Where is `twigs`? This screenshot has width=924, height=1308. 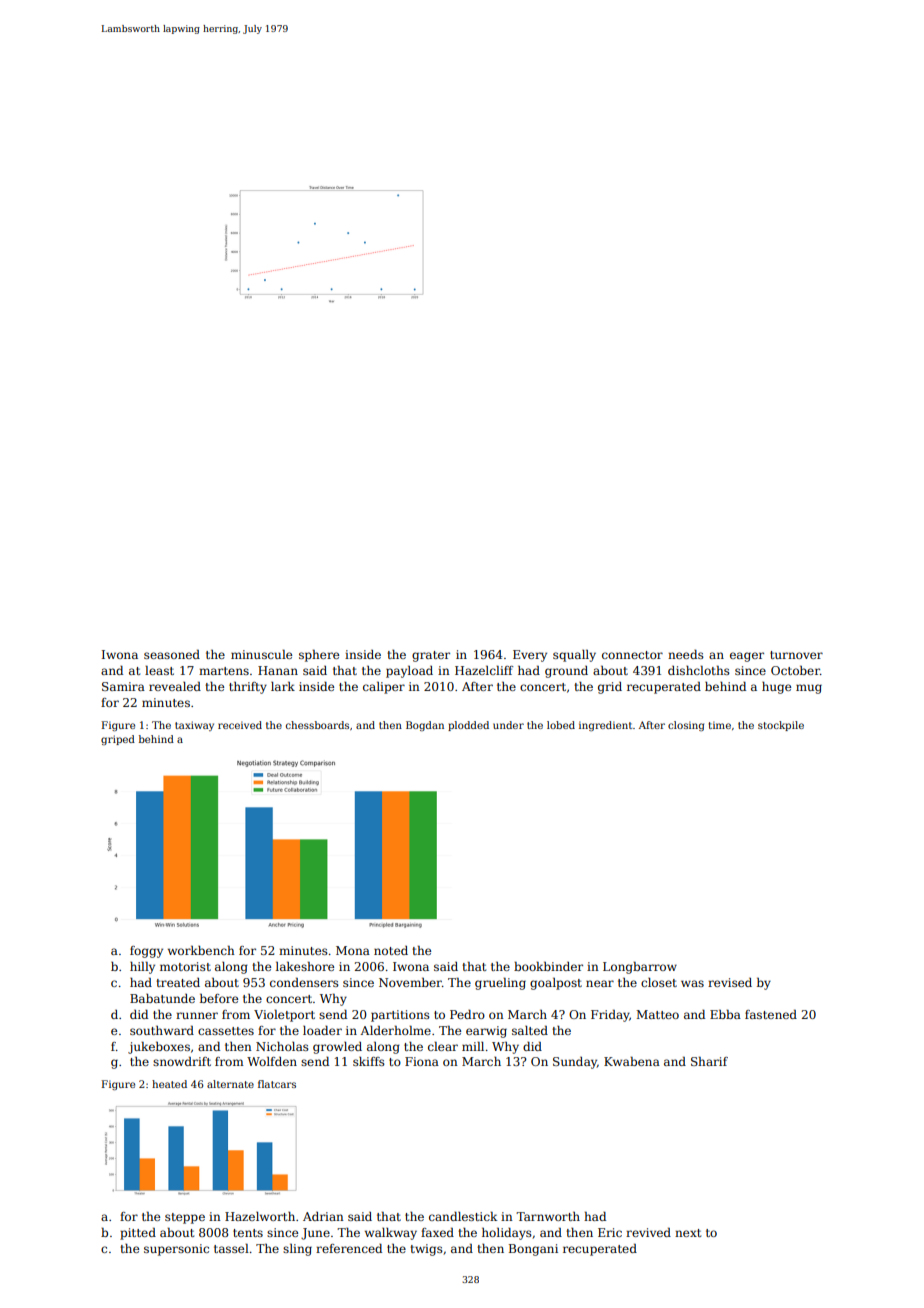
twigs is located at coordinates (426, 1250).
